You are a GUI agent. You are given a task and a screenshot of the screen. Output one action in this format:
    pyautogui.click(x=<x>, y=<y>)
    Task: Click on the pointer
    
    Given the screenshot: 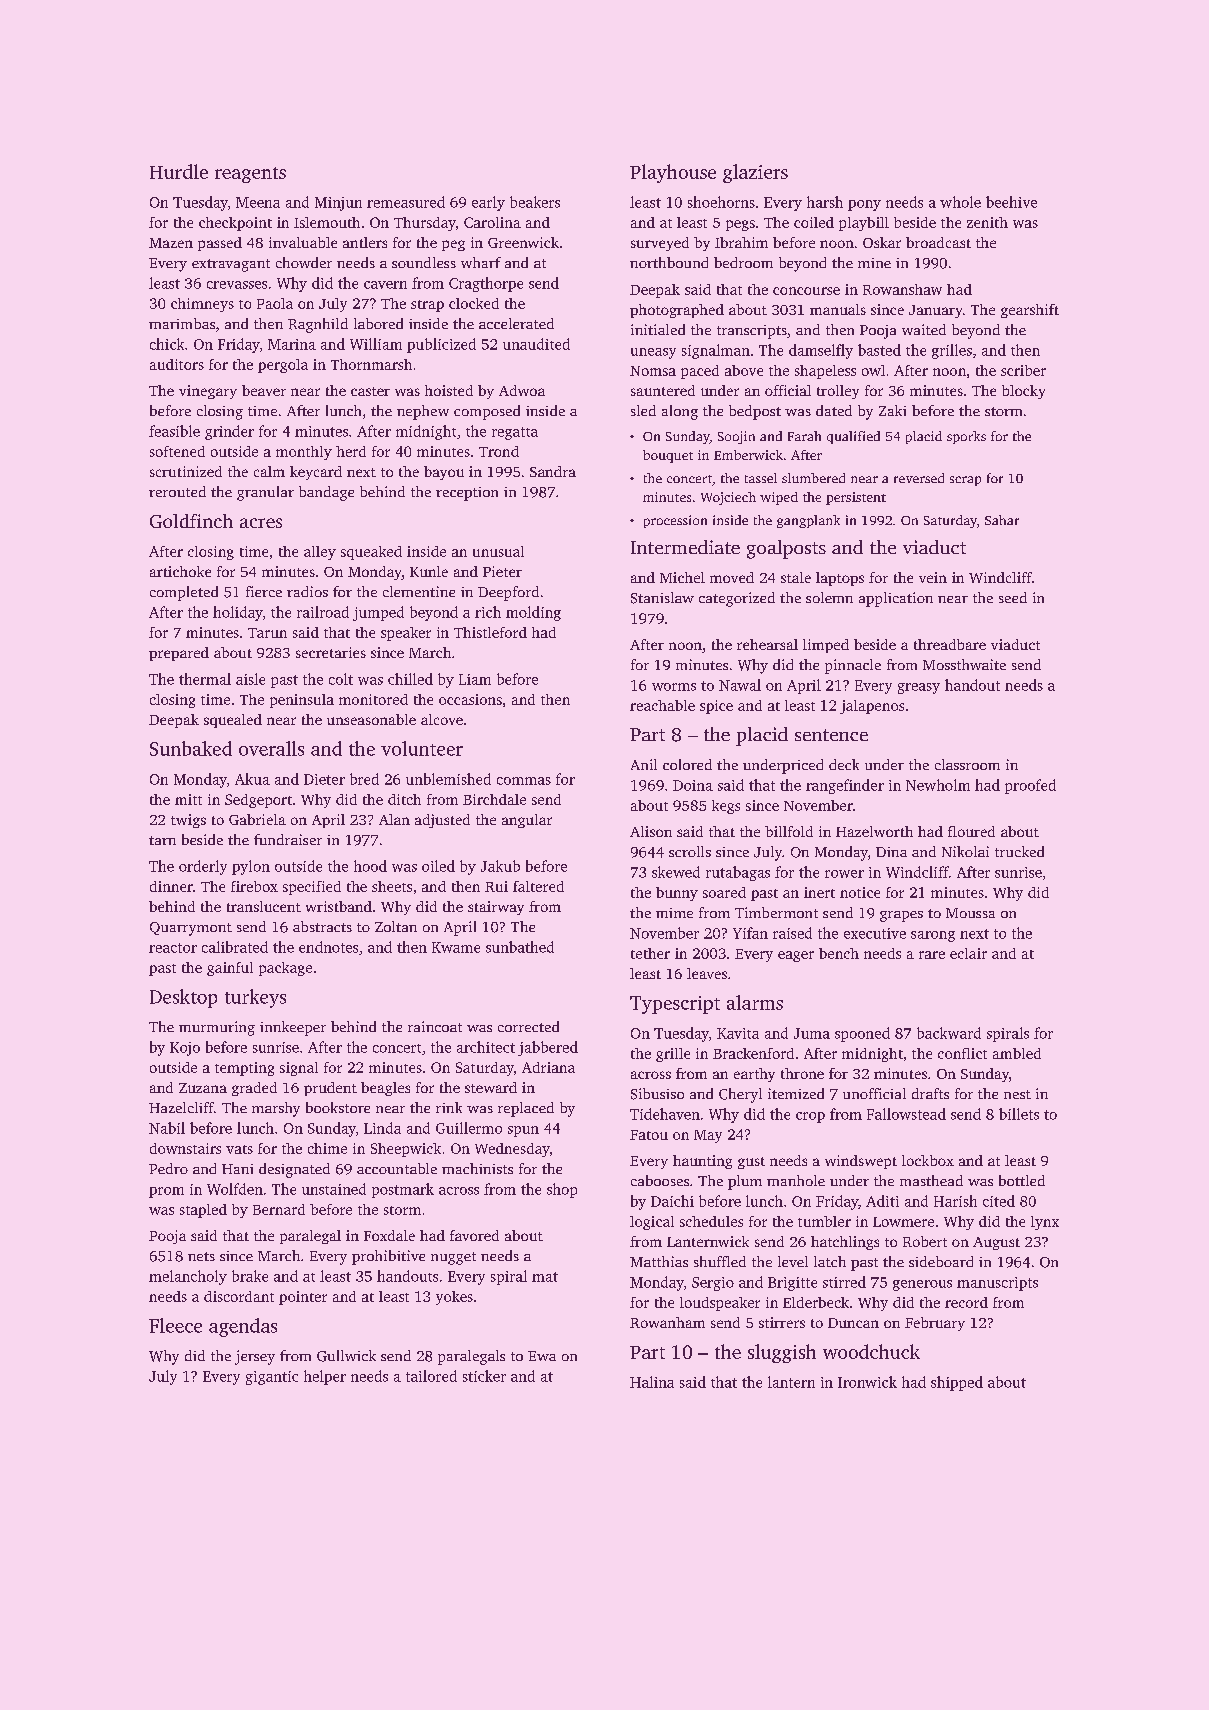 What is the action you would take?
    pyautogui.click(x=303, y=1298)
